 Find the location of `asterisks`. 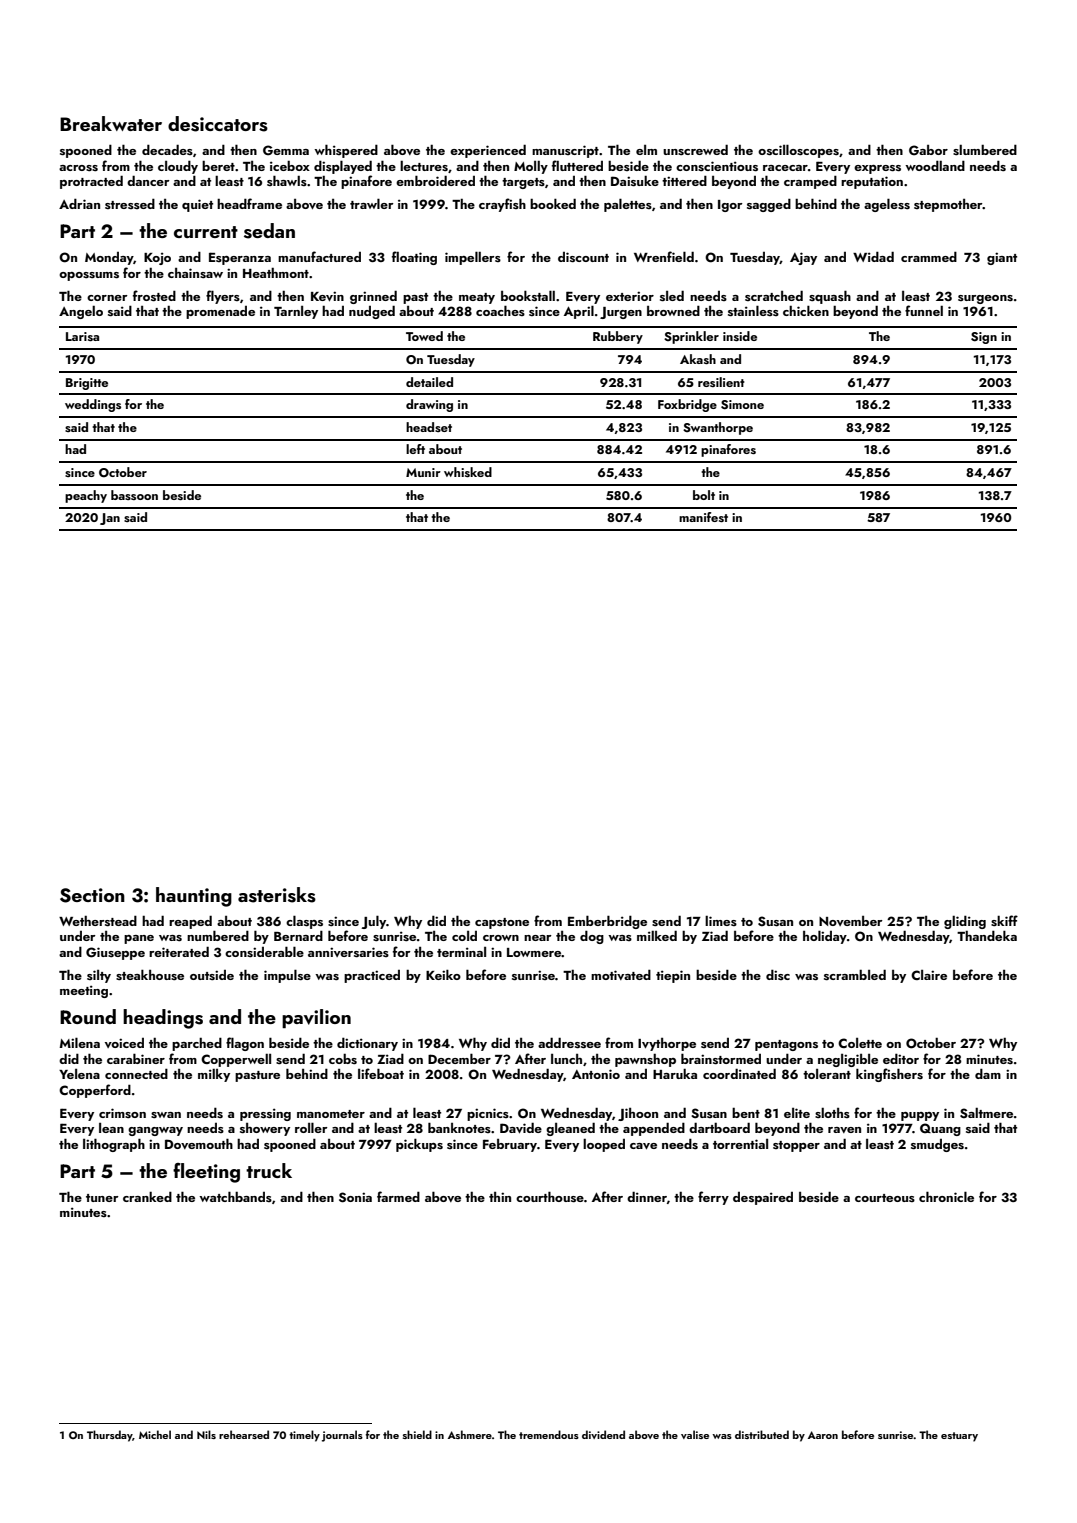

asterisks is located at coordinates (277, 895).
